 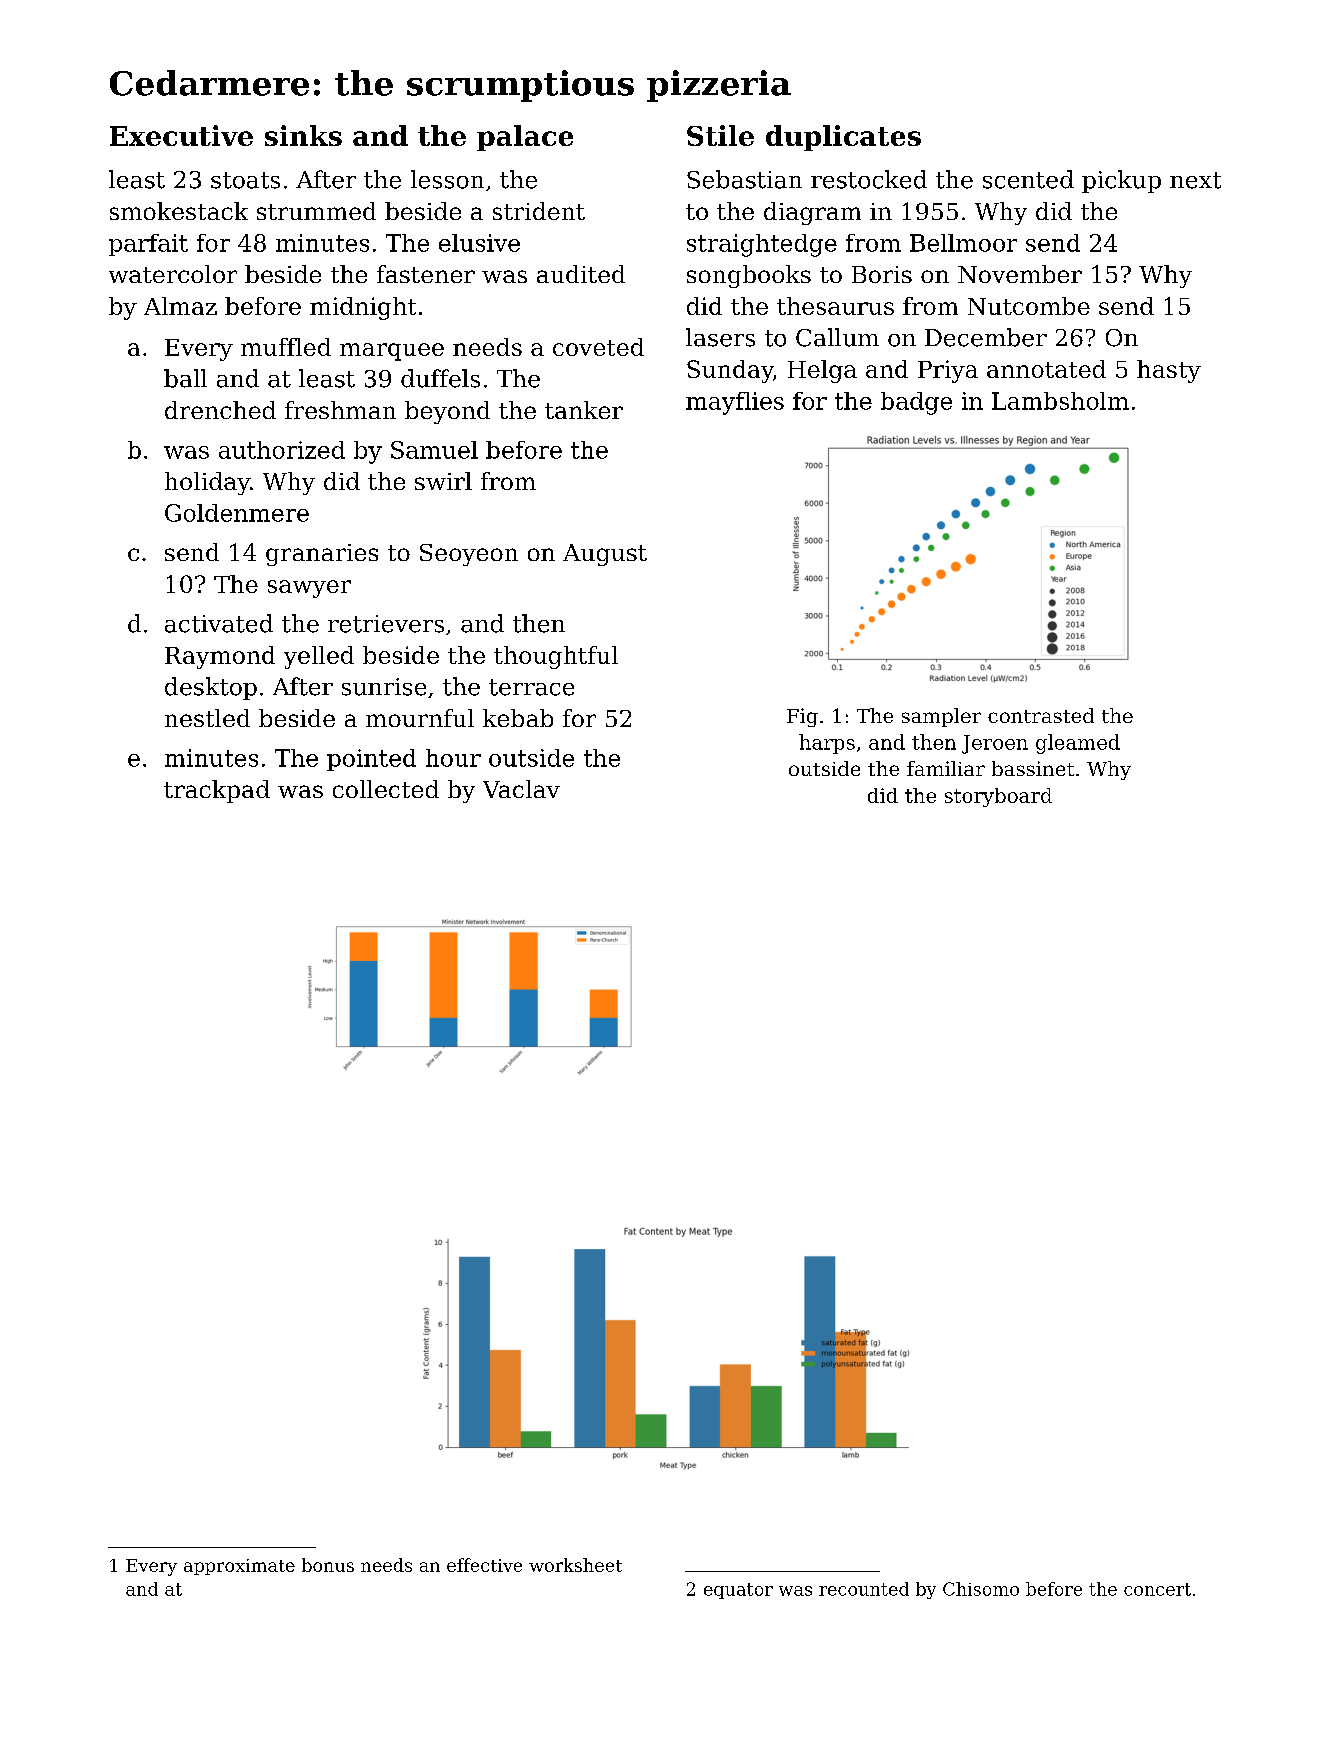 What do you see at coordinates (981, 1589) in the screenshot?
I see `Chisomo` at bounding box center [981, 1589].
